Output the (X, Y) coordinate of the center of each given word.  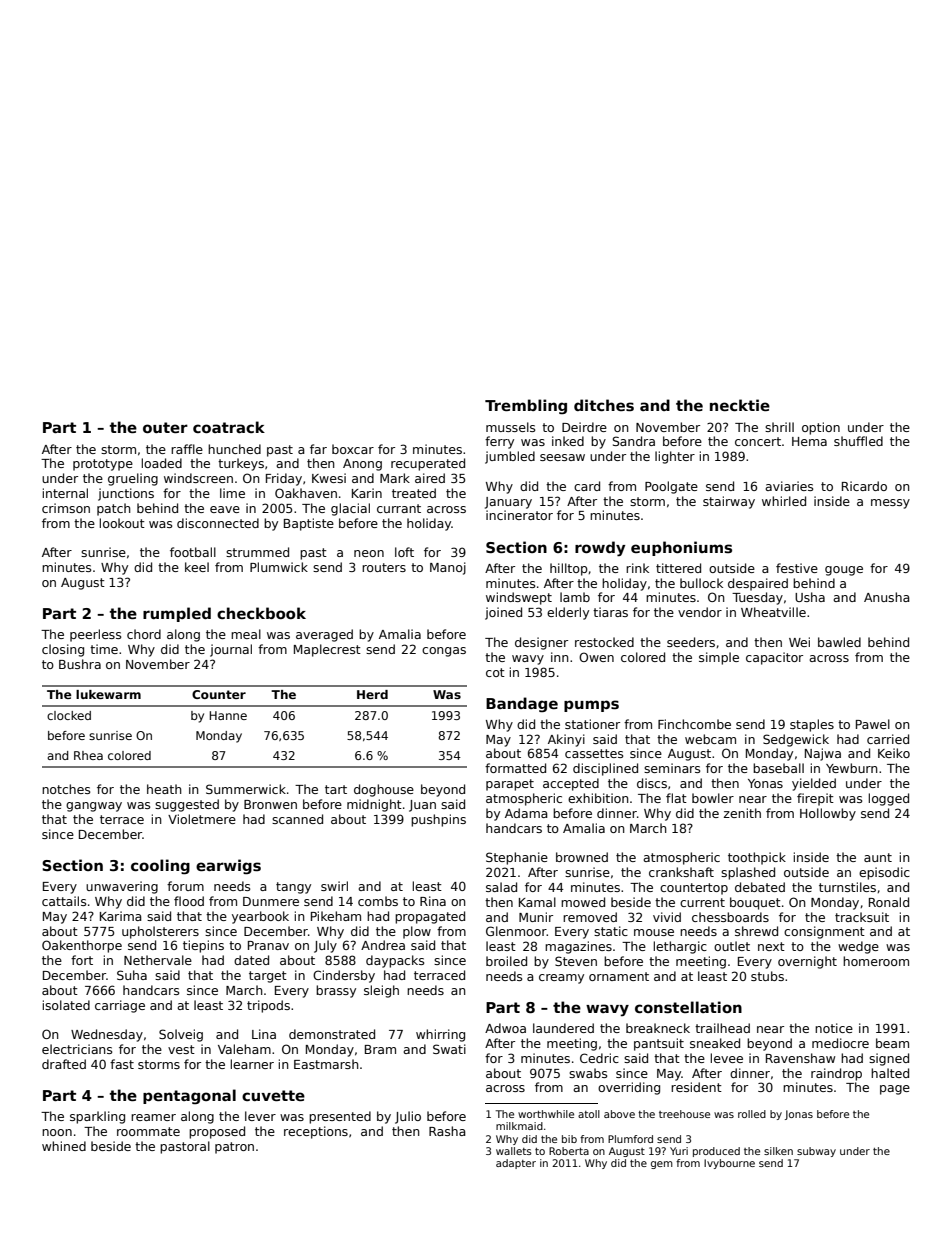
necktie (740, 405)
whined (64, 1146)
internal (65, 493)
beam (892, 1043)
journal (231, 650)
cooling (160, 867)
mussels (510, 427)
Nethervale (158, 960)
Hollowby (828, 814)
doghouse (384, 790)
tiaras (610, 612)
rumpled (177, 614)
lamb (575, 597)
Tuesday (757, 598)
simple (719, 658)
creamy (561, 979)
